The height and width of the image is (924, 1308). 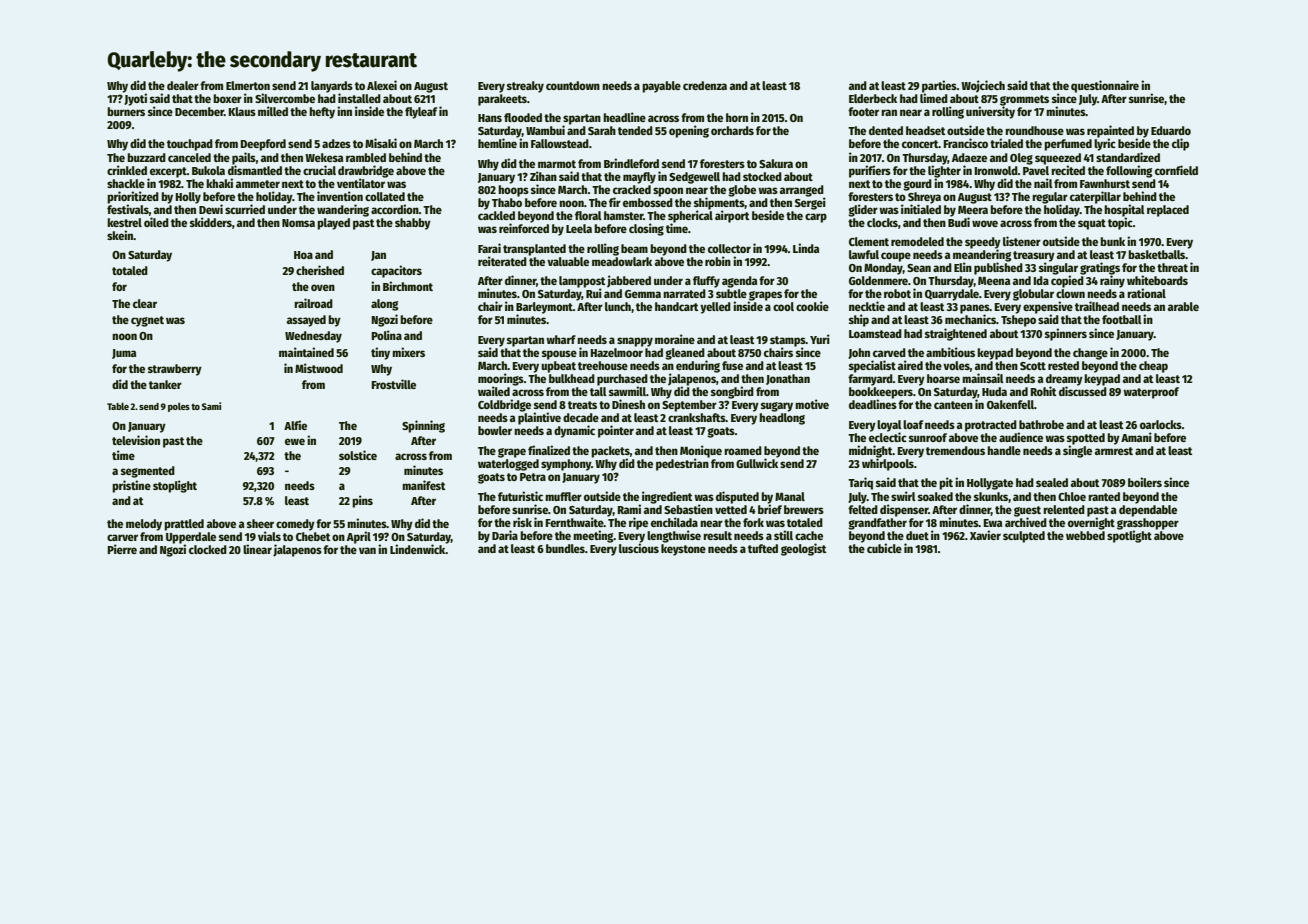 What do you see at coordinates (610, 452) in the image?
I see `packets` at bounding box center [610, 452].
